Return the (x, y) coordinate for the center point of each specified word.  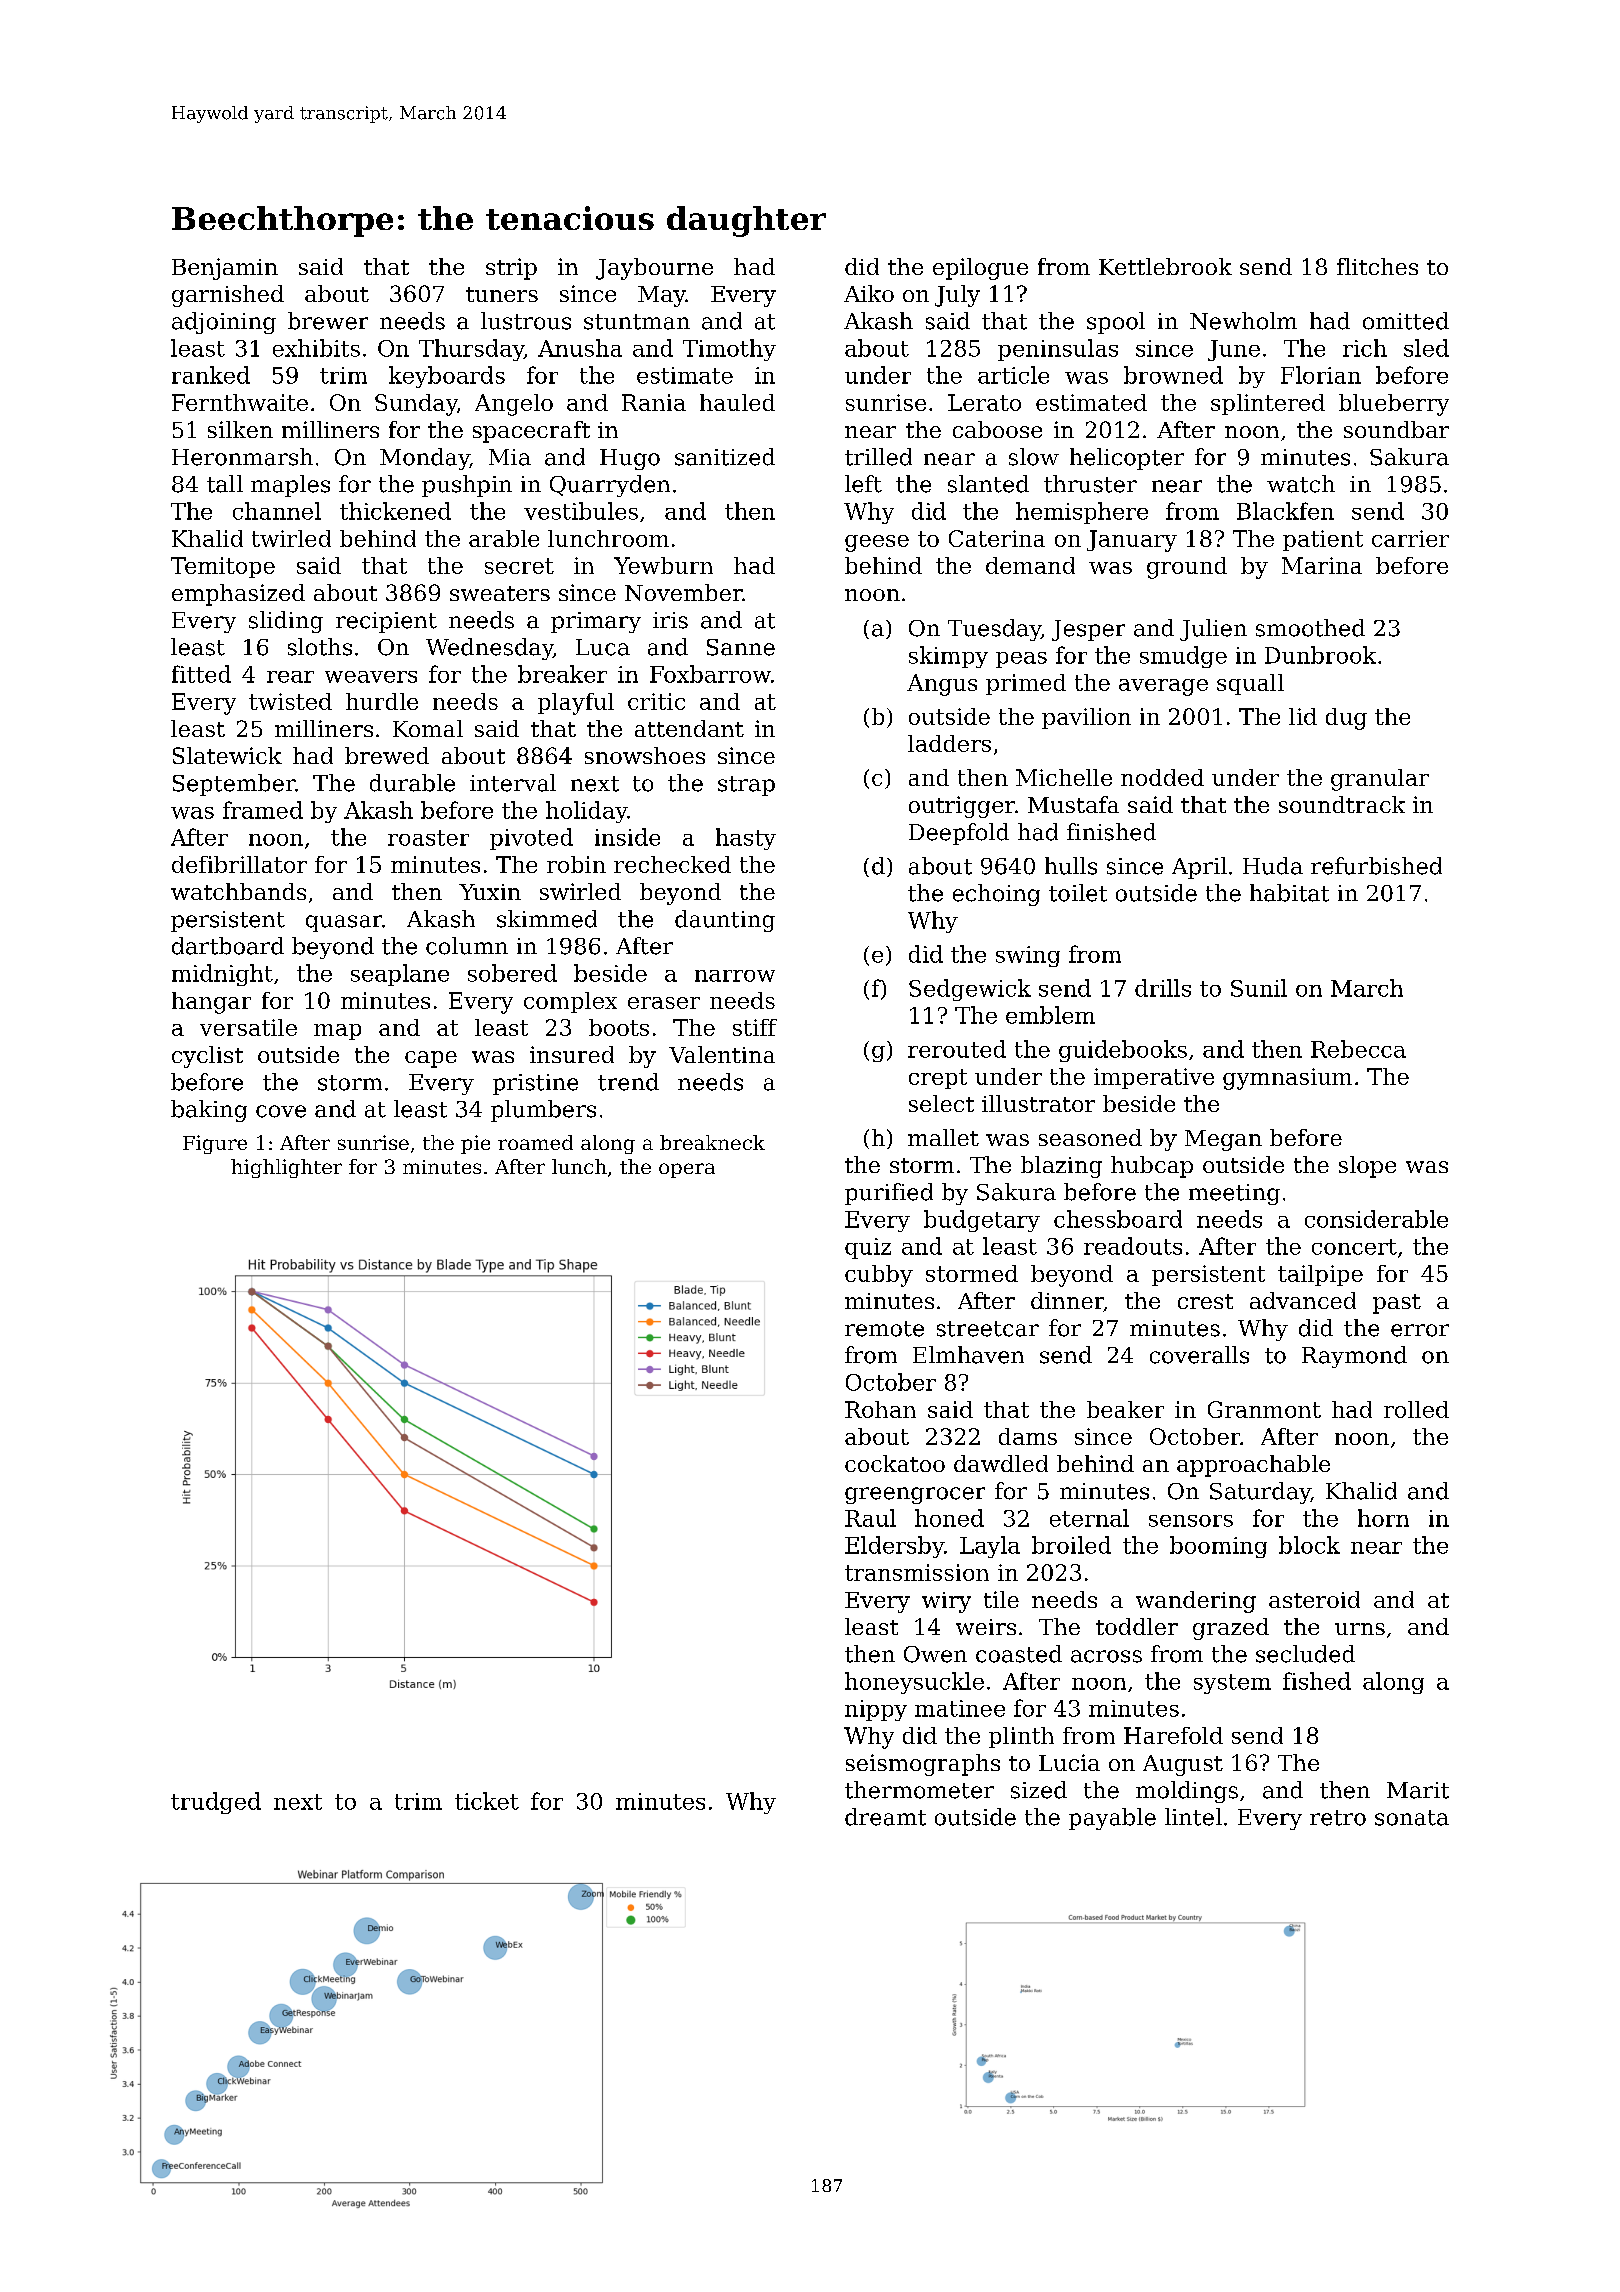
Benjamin (225, 269)
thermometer (919, 1790)
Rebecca (1358, 1049)
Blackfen (1285, 511)
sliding (286, 622)
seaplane (400, 975)
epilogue (980, 269)
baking (209, 1111)
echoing (996, 895)
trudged (216, 1803)
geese (877, 543)
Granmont (1264, 1409)
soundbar (1396, 429)
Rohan (880, 1409)
